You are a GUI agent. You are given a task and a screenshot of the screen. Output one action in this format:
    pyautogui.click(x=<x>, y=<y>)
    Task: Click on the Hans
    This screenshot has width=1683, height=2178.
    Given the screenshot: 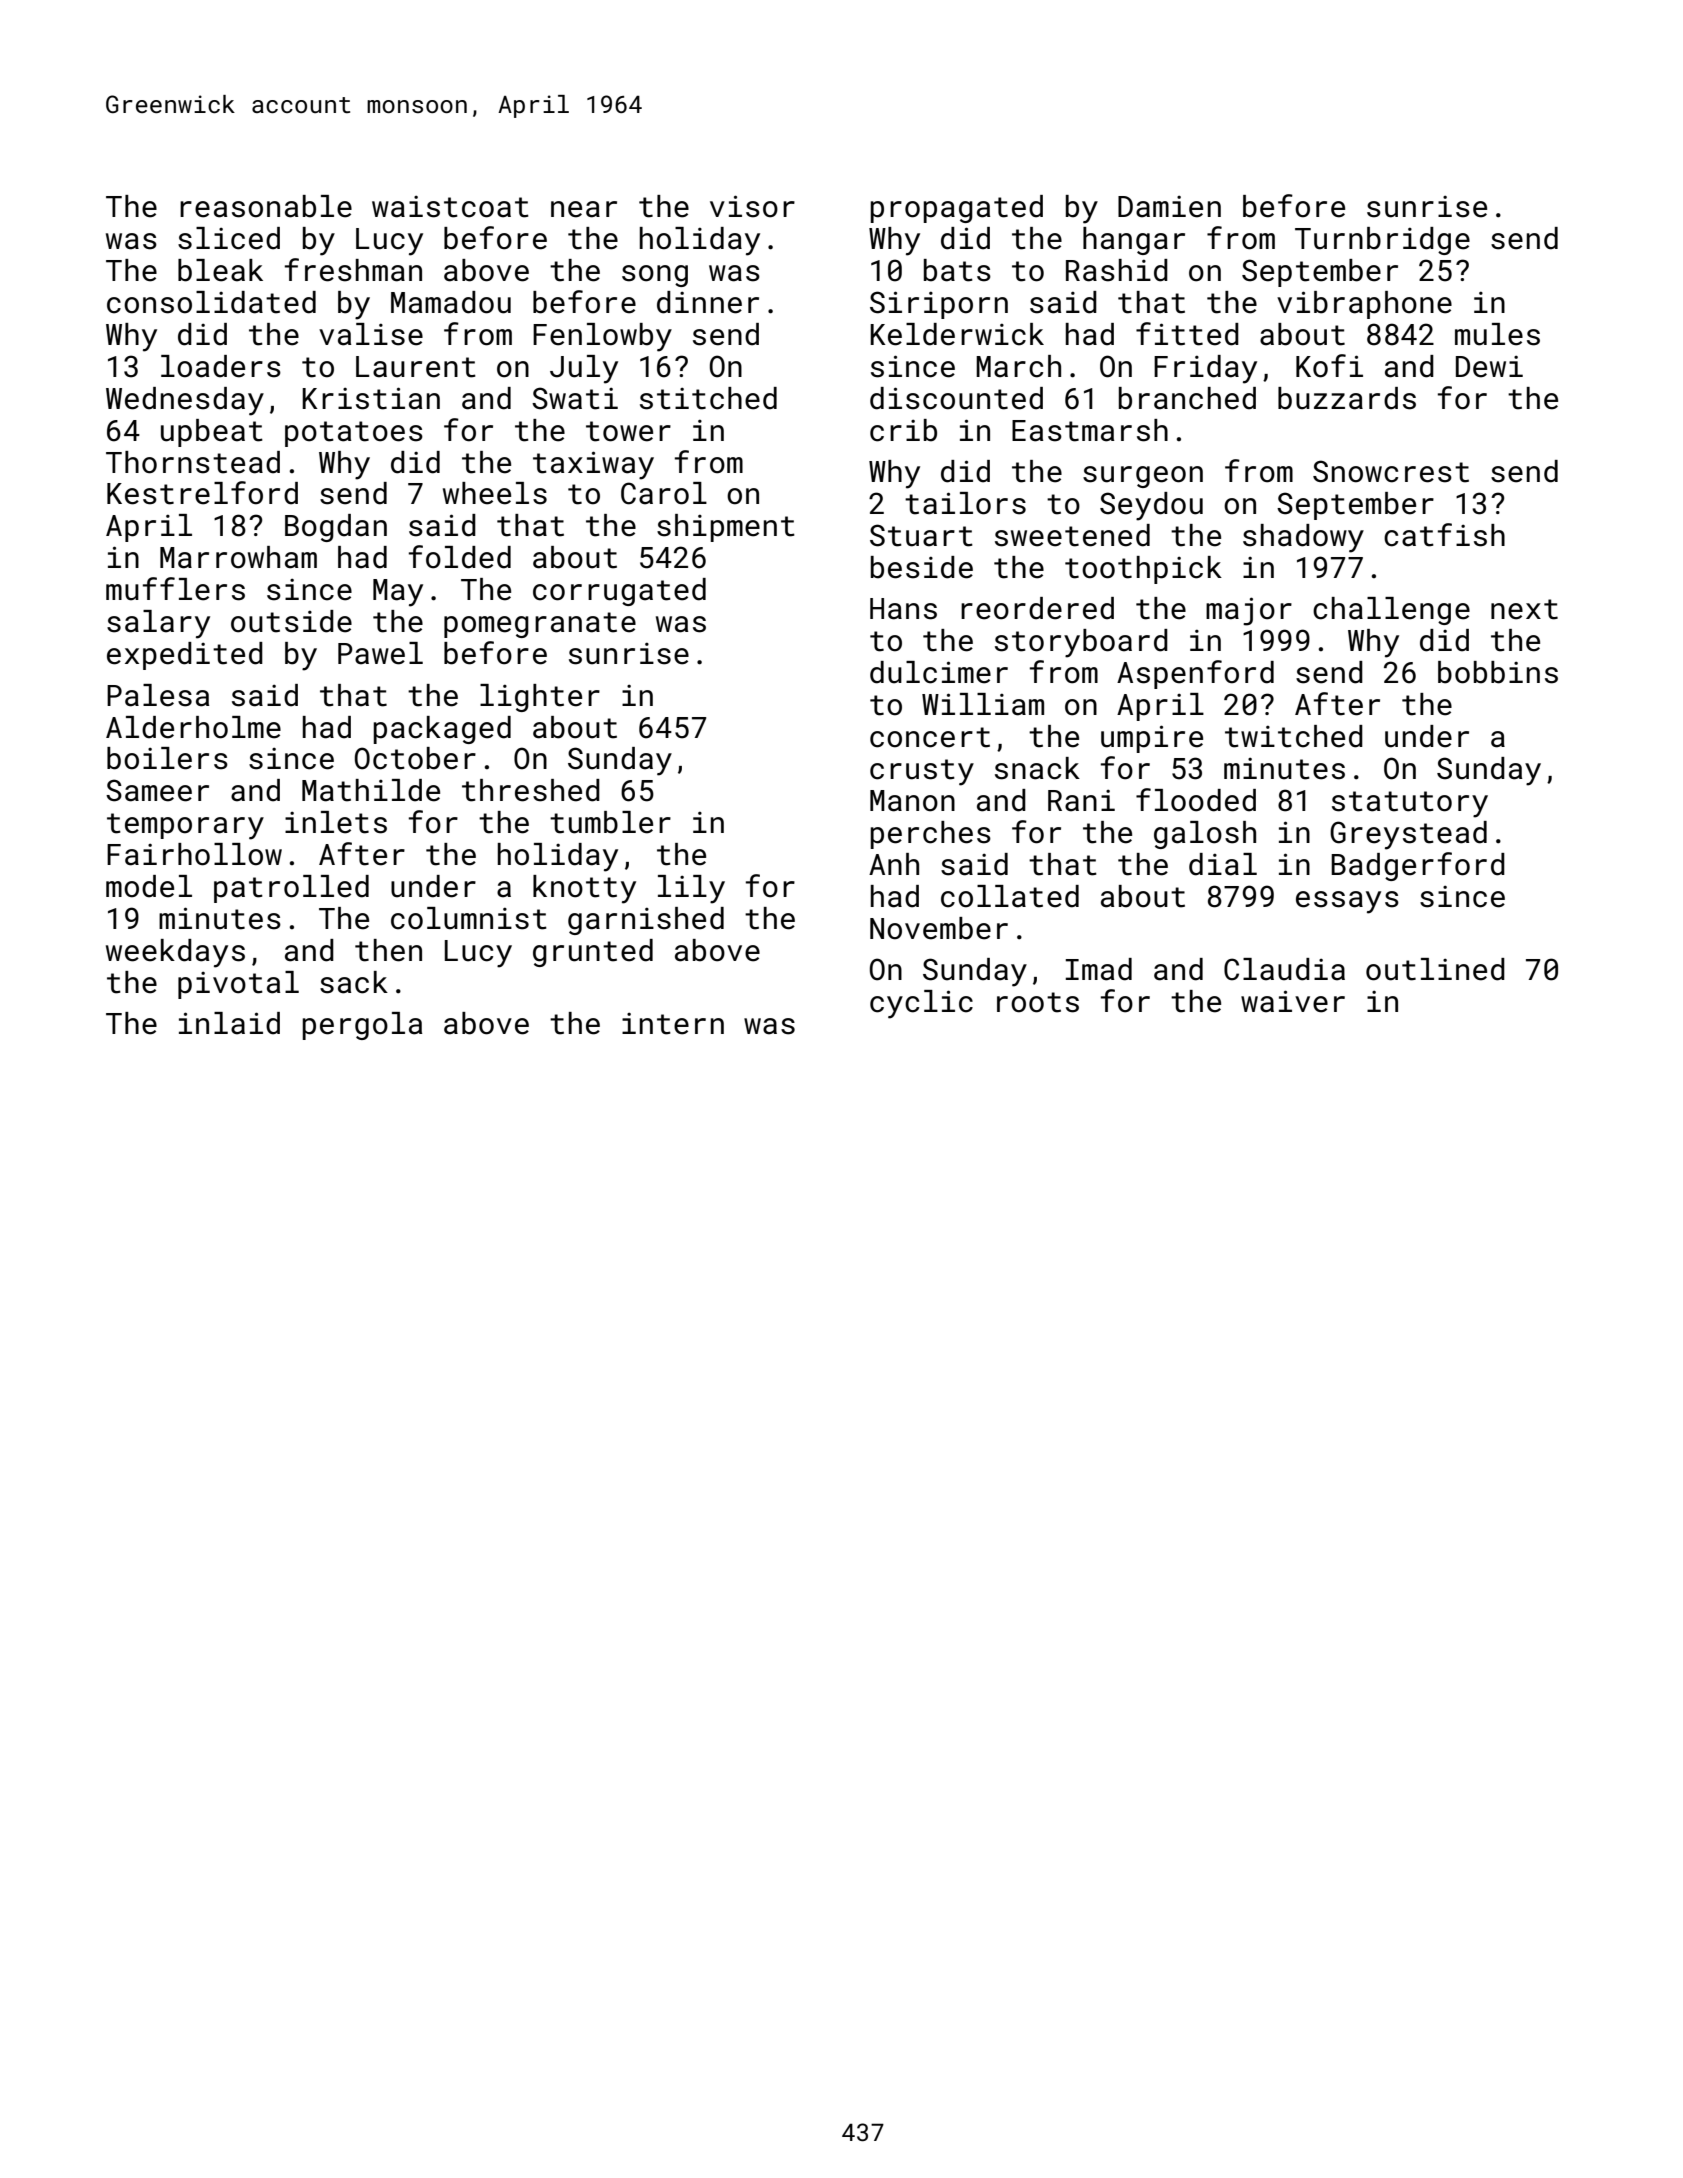 What is the action you would take?
    pyautogui.click(x=903, y=609)
